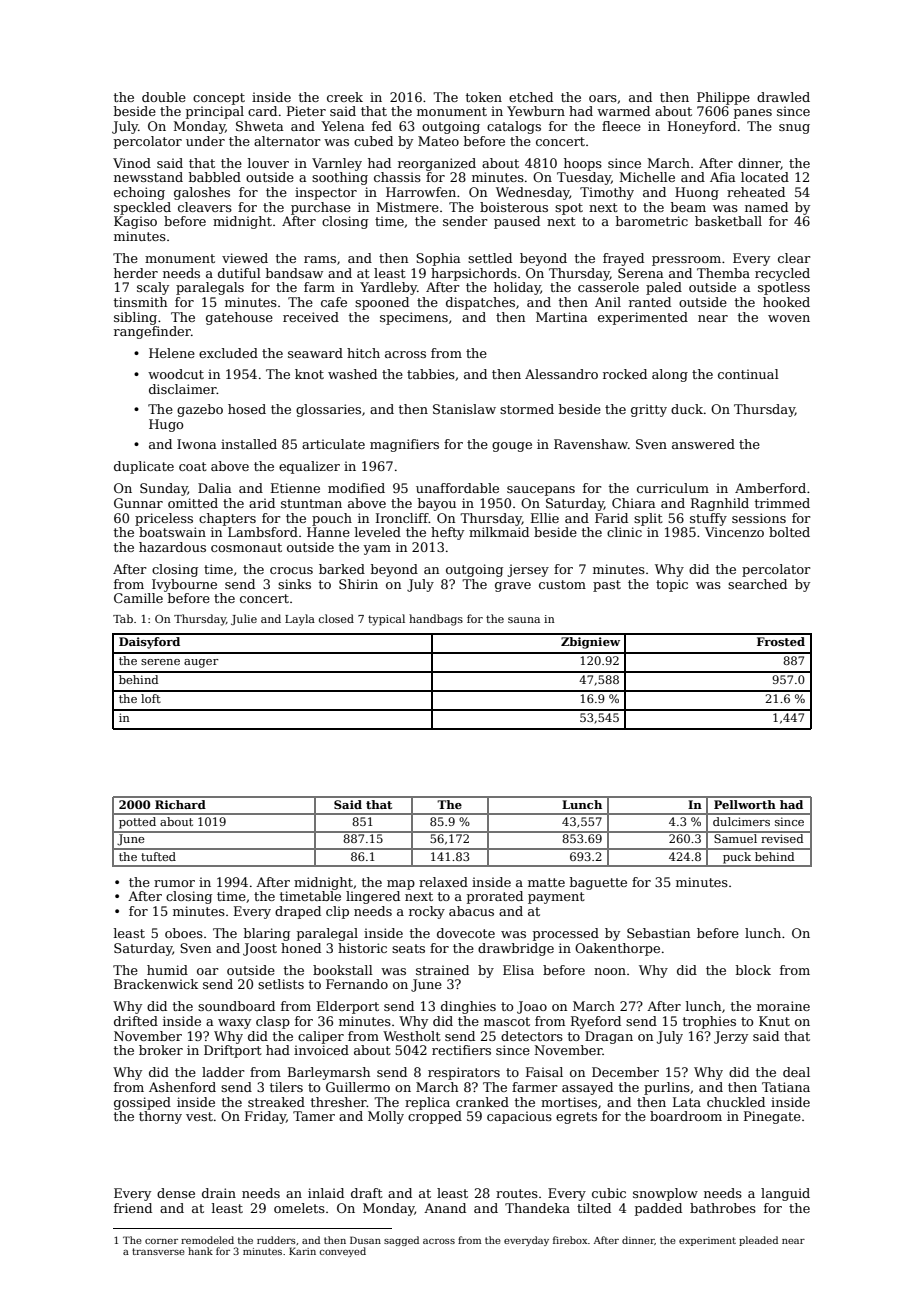 Image resolution: width=924 pixels, height=1314 pixels. I want to click on rectifiers, so click(461, 1050).
